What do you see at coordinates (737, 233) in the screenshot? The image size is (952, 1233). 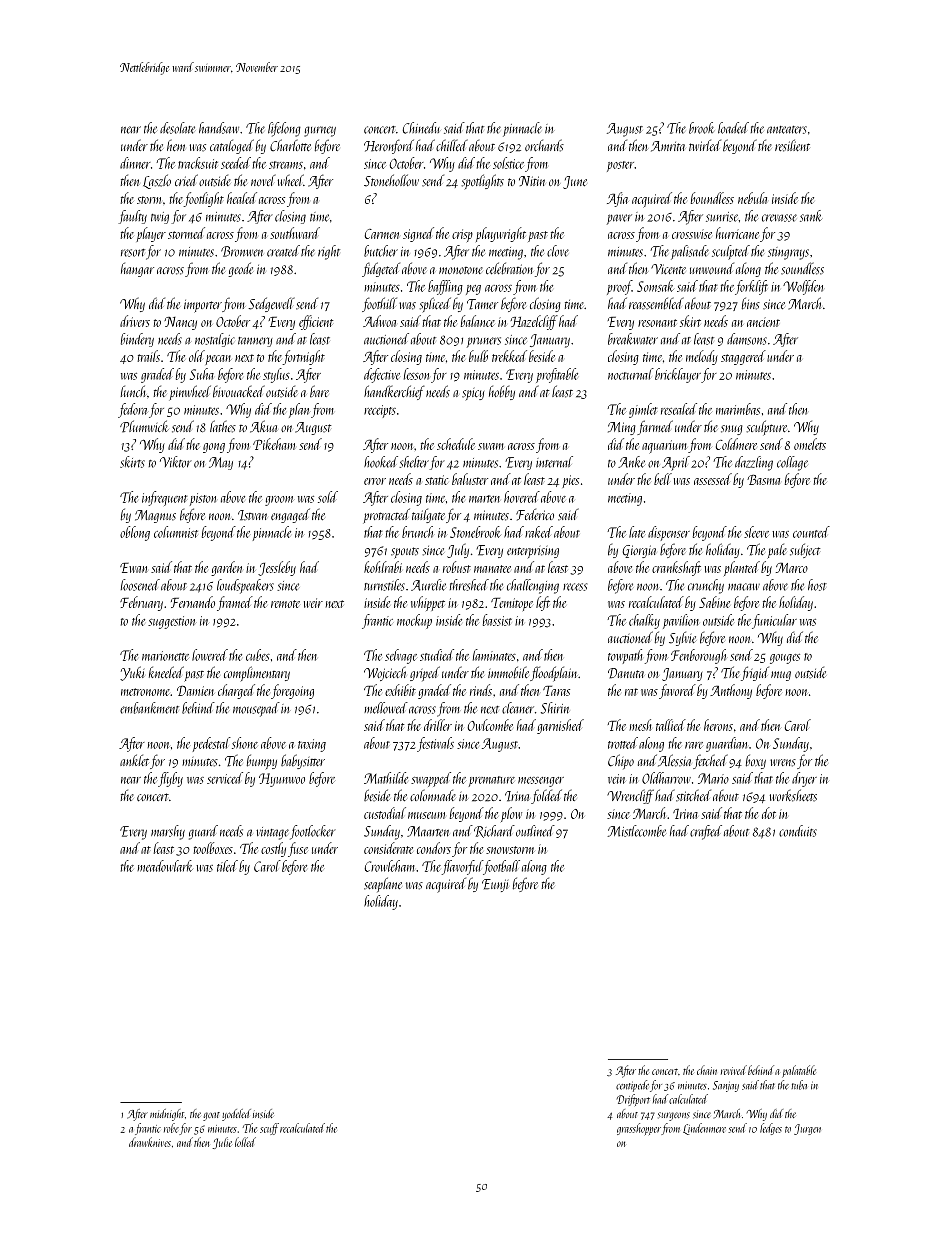 I see `hurricane` at bounding box center [737, 233].
